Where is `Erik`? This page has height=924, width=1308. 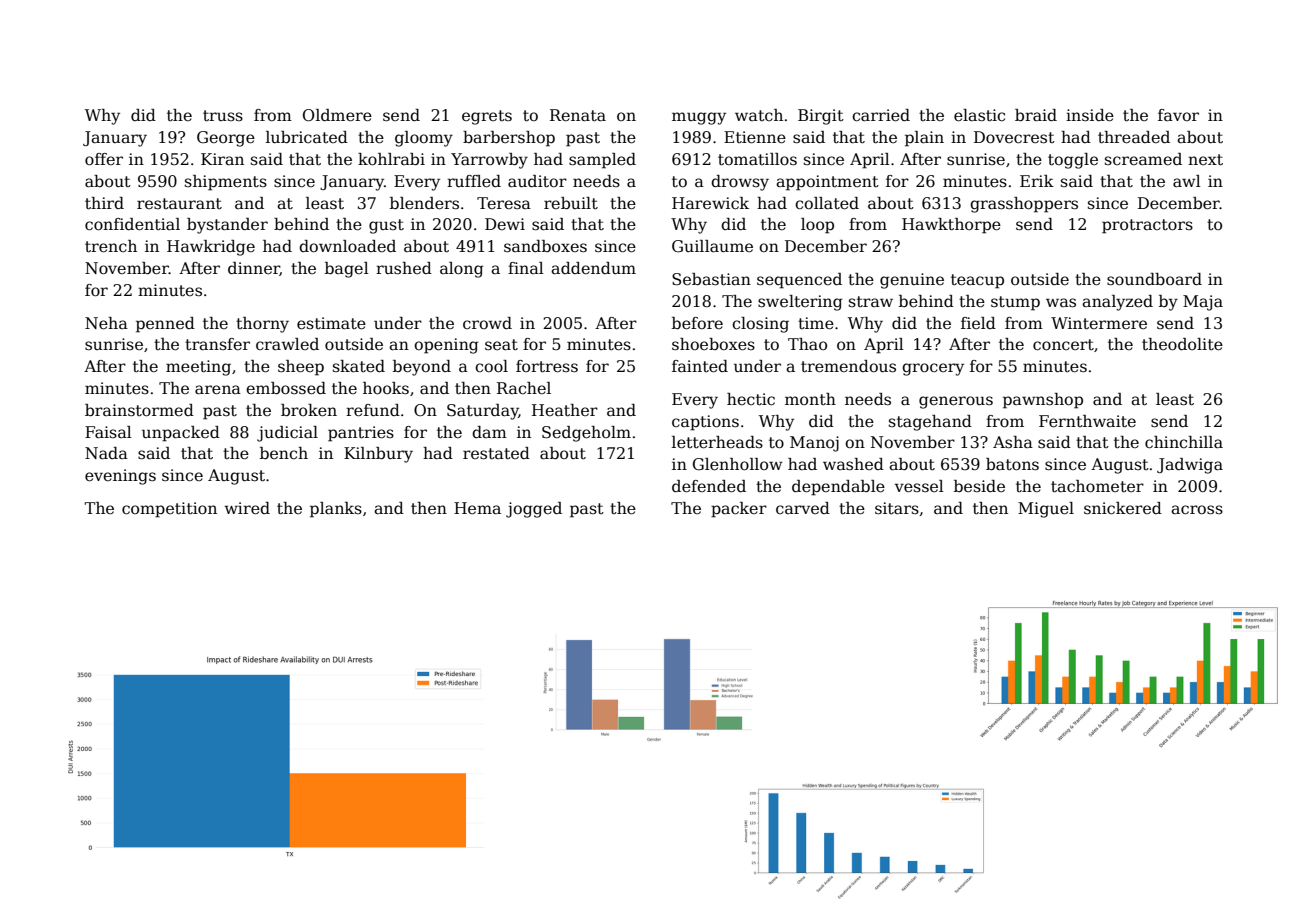
Erik is located at coordinates (1037, 181).
